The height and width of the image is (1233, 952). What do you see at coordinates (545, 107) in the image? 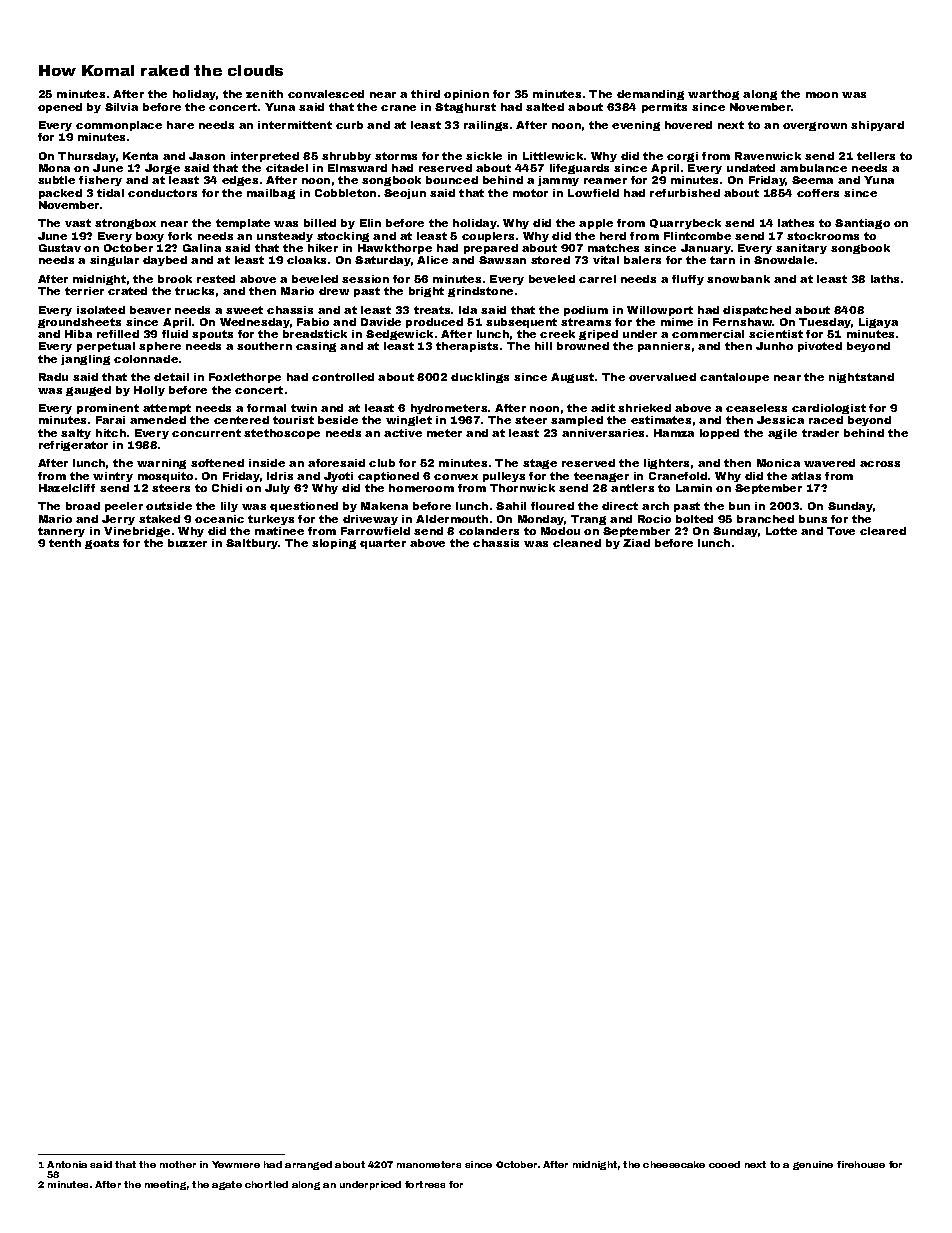
I see `salted` at bounding box center [545, 107].
